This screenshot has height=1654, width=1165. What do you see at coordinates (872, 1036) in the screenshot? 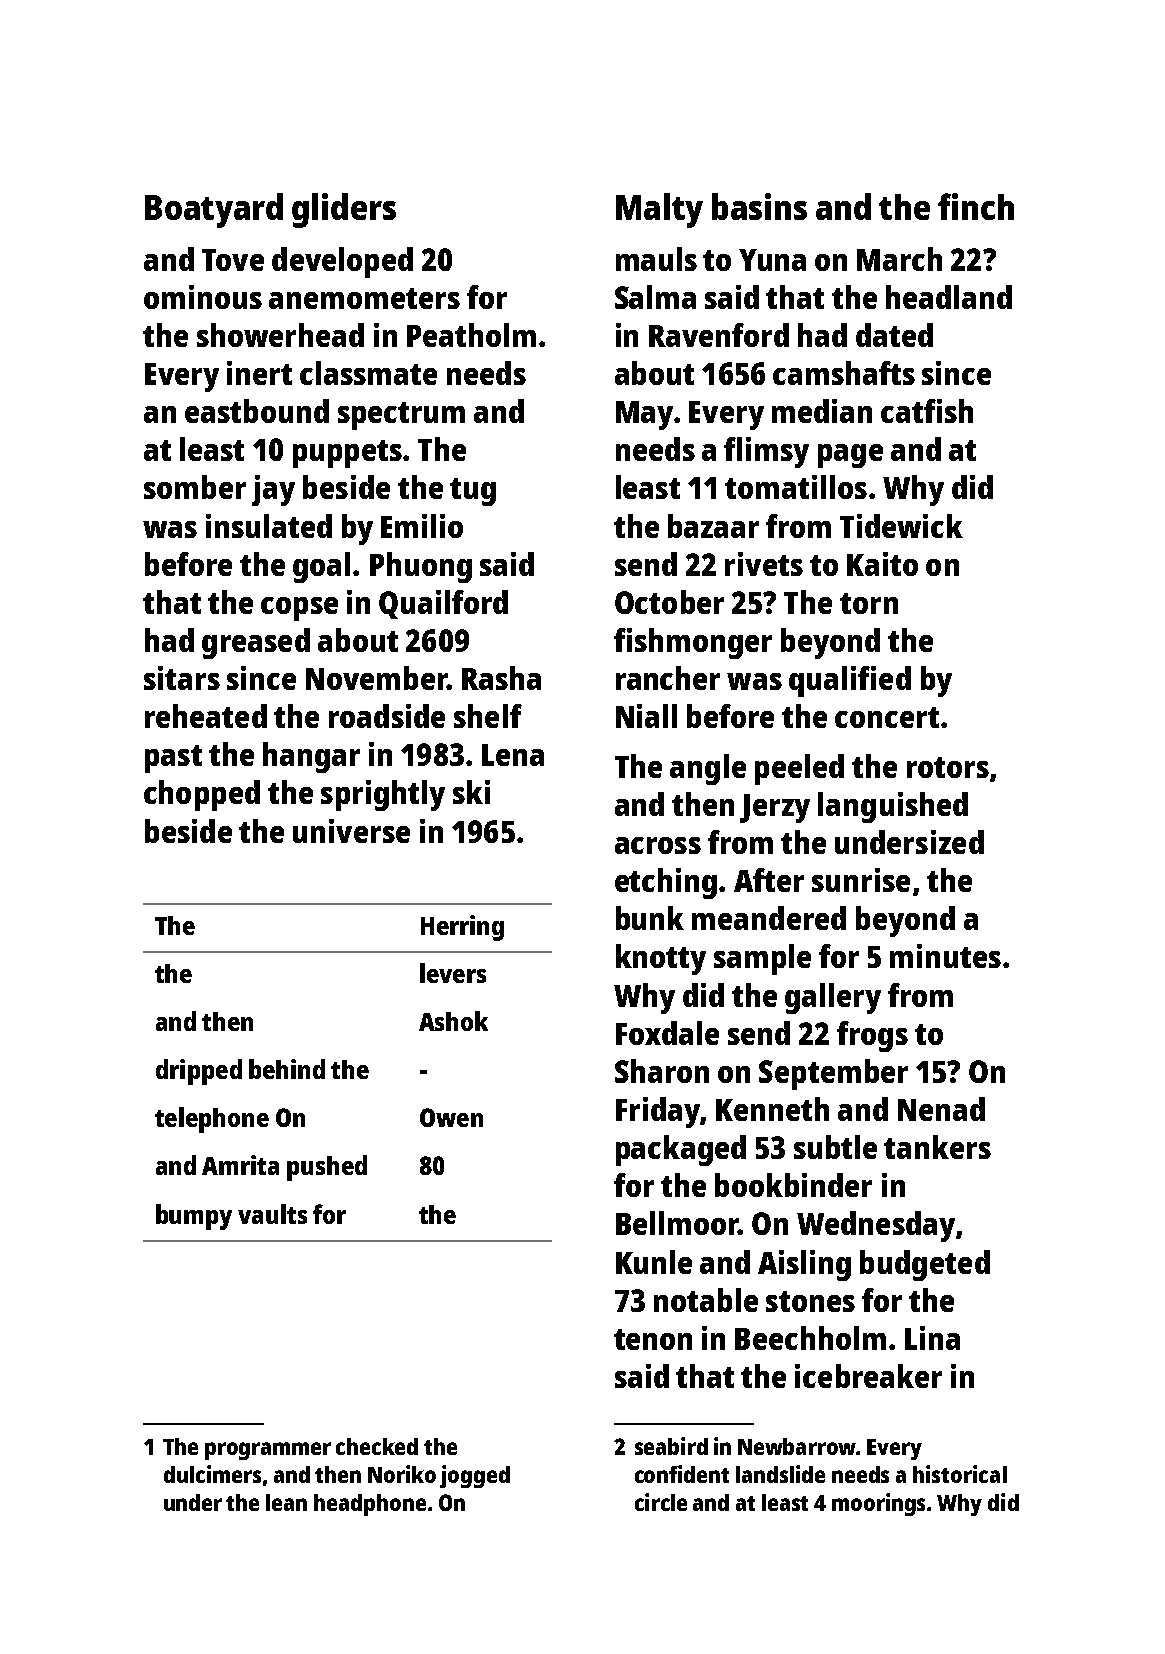
I see `frogs` at bounding box center [872, 1036].
